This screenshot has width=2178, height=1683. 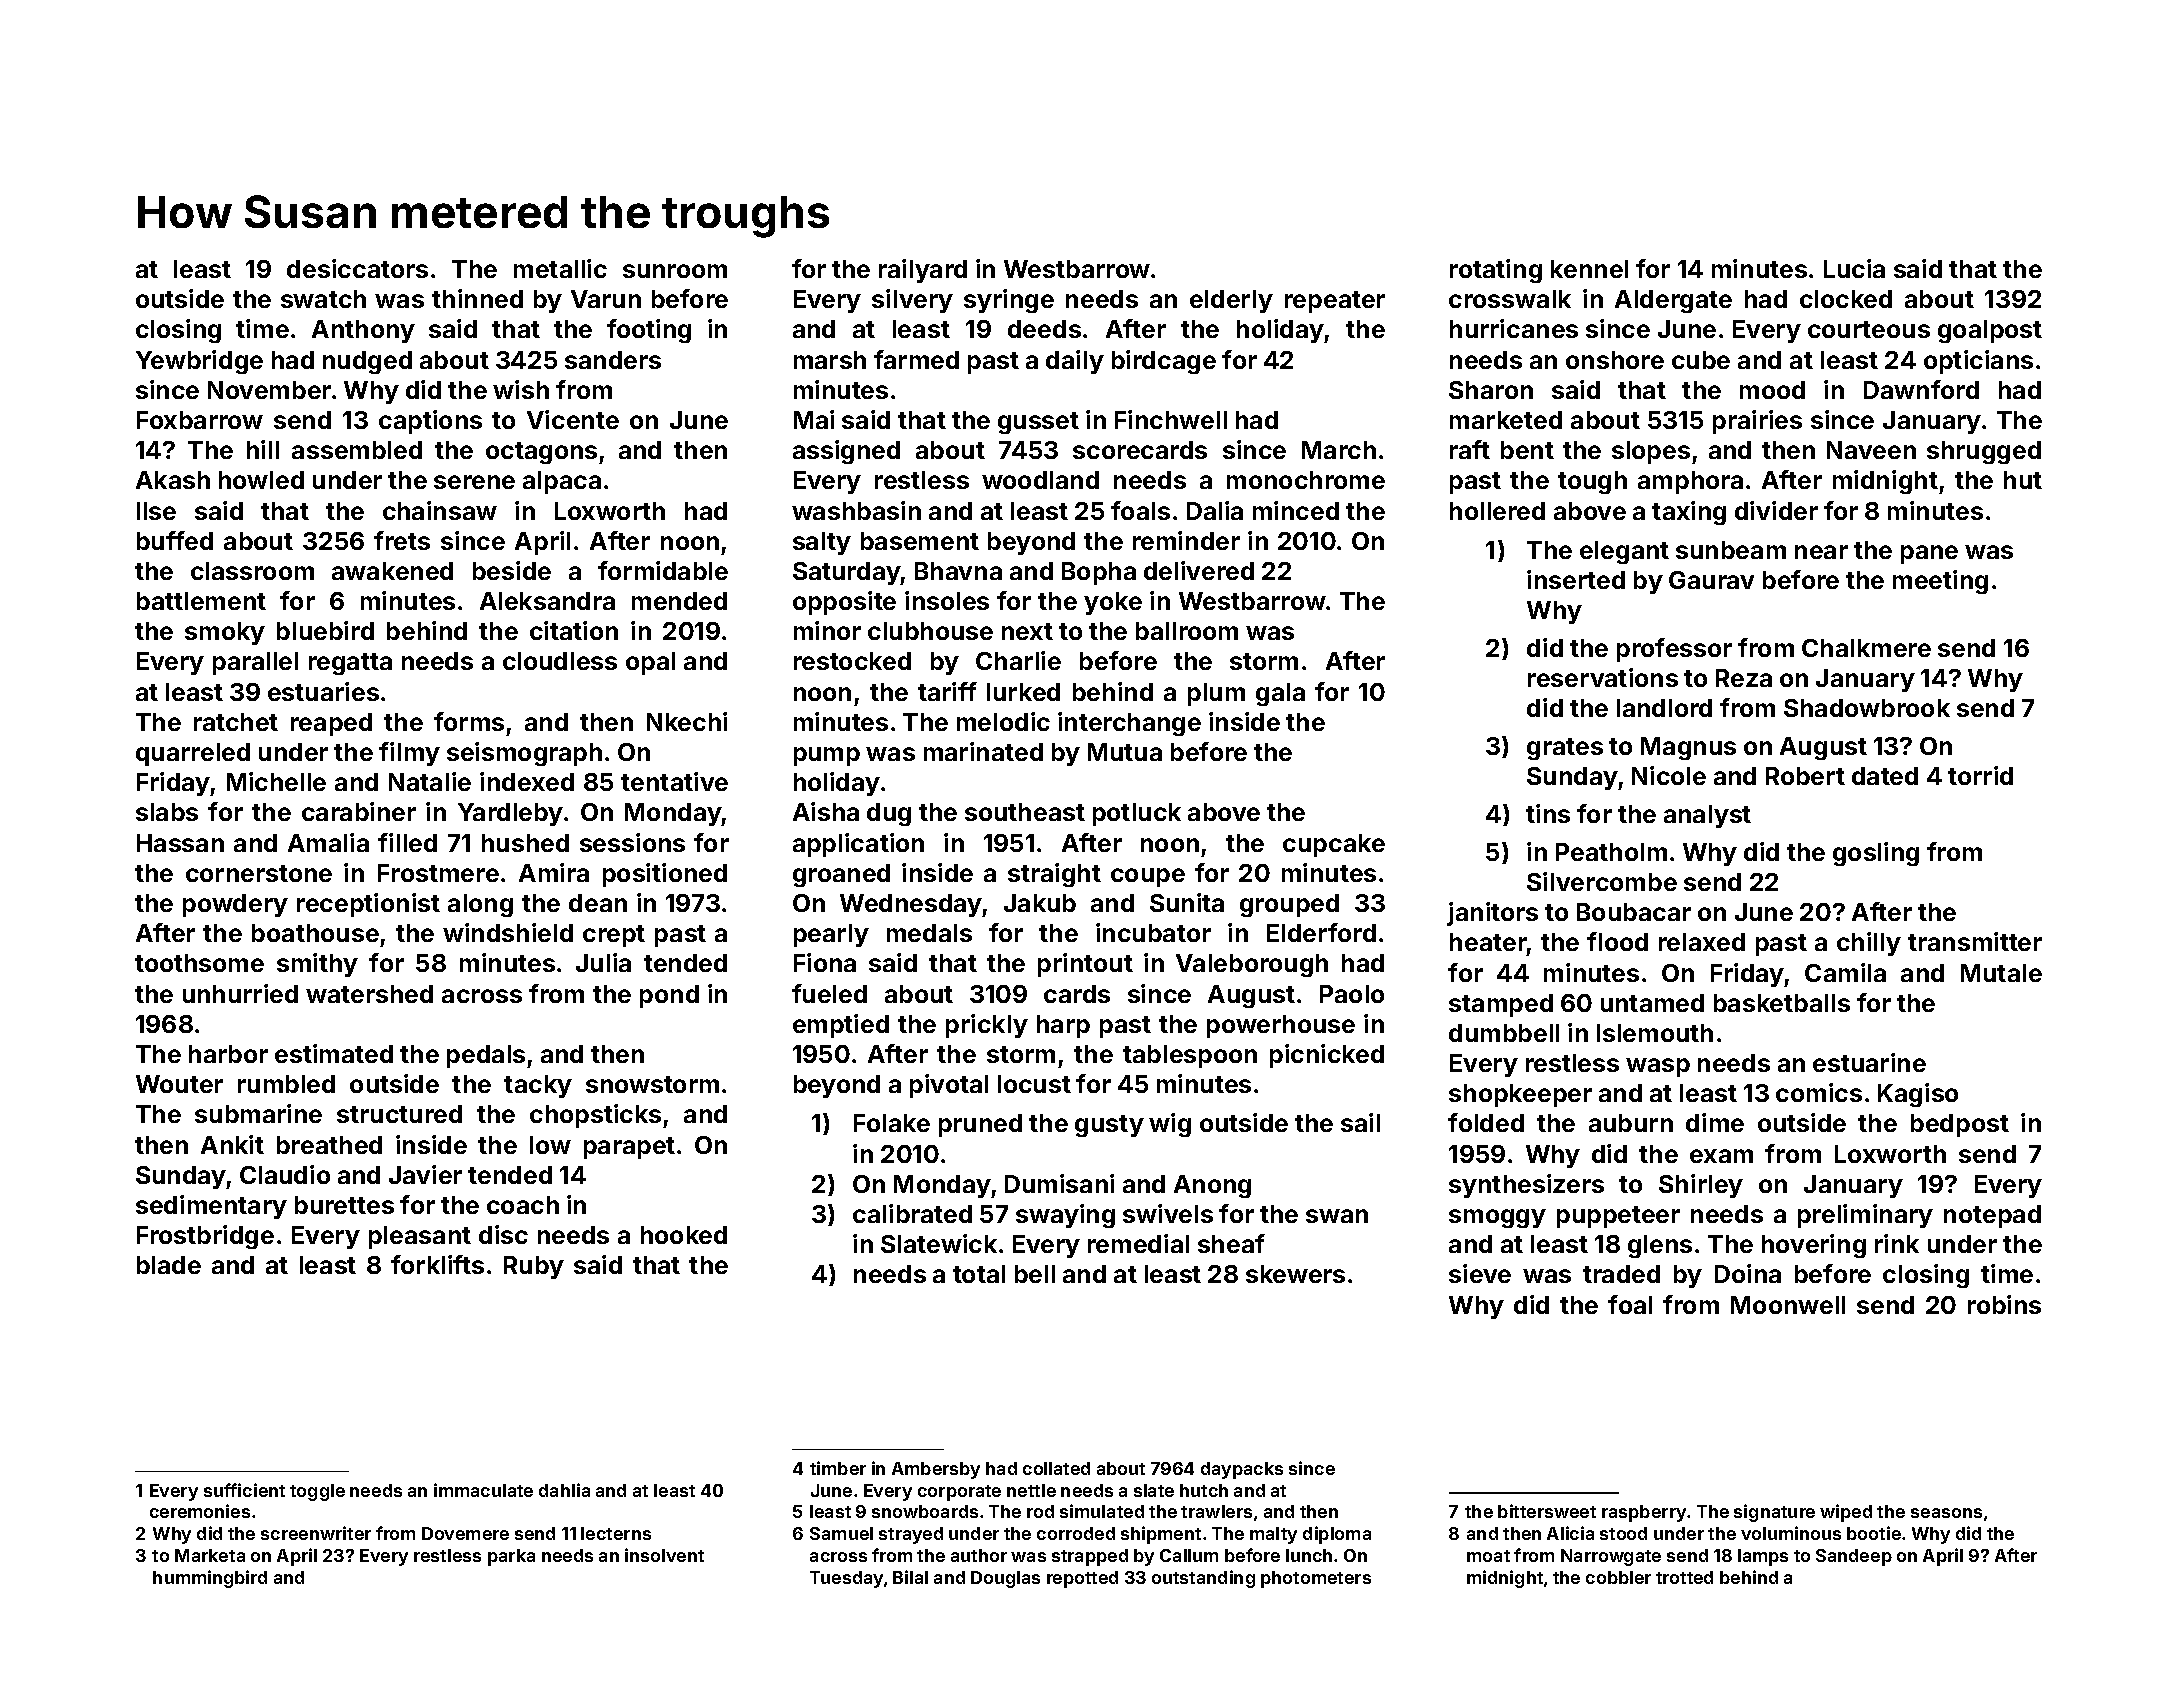 What do you see at coordinates (317, 1492) in the screenshot?
I see `toggle` at bounding box center [317, 1492].
